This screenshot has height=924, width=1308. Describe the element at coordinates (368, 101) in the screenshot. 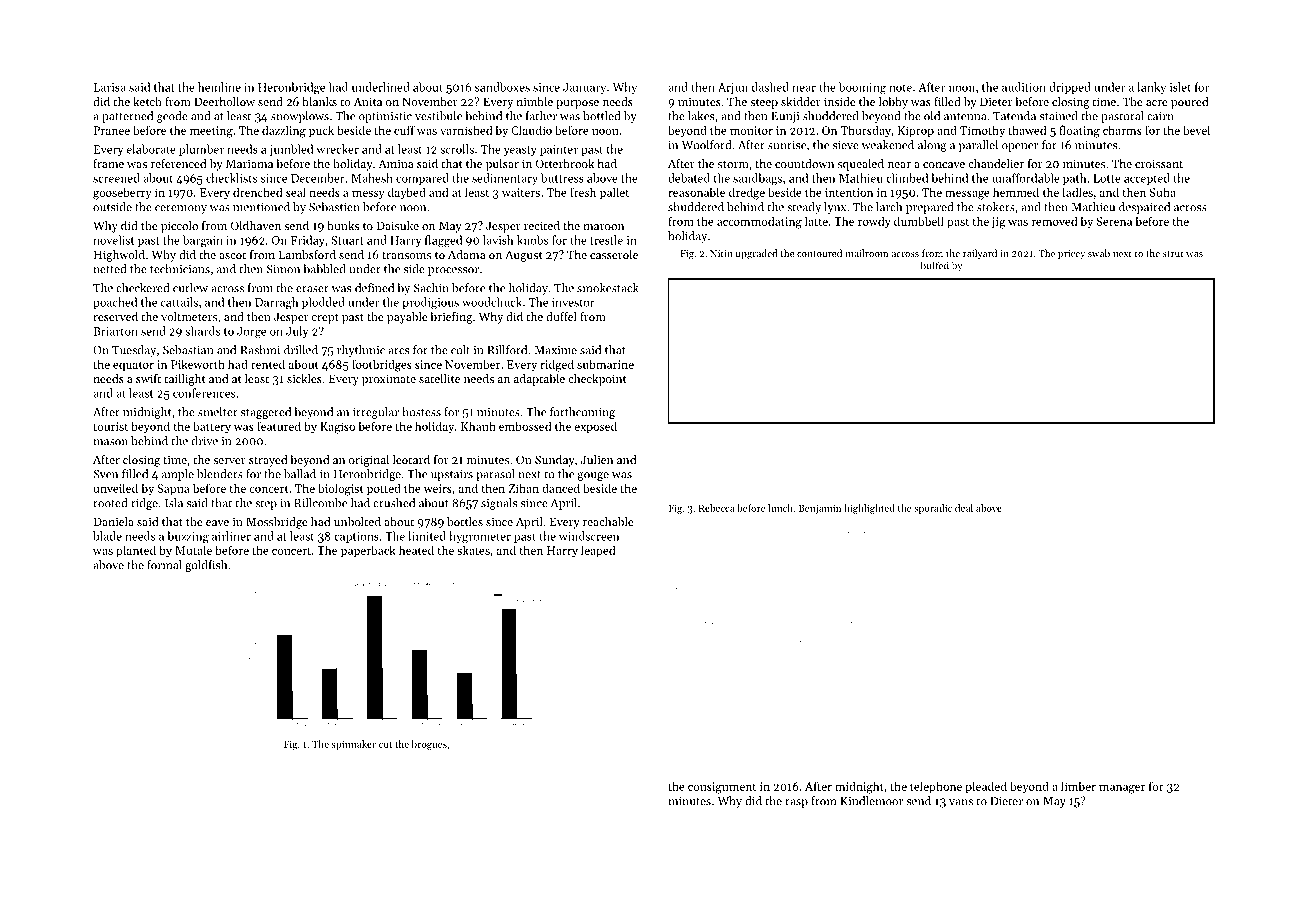

I see `Anita` at that location.
